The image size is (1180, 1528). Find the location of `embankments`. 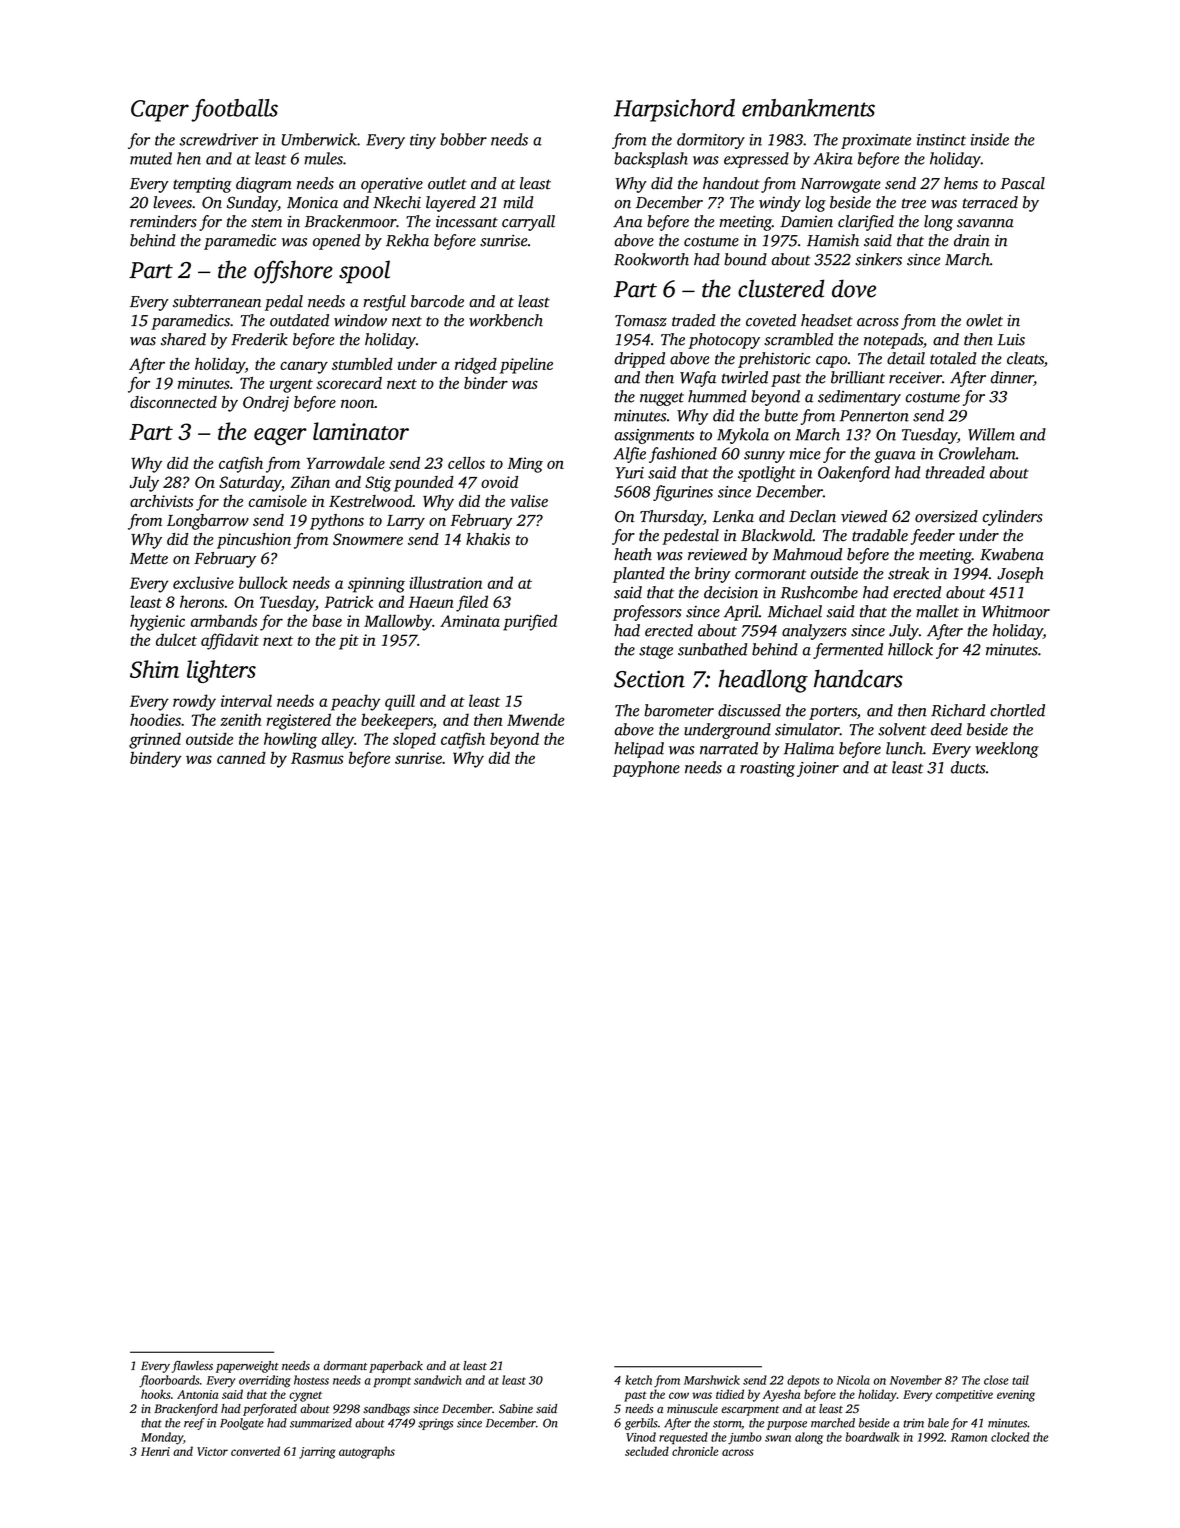

embankments is located at coordinates (808, 108).
